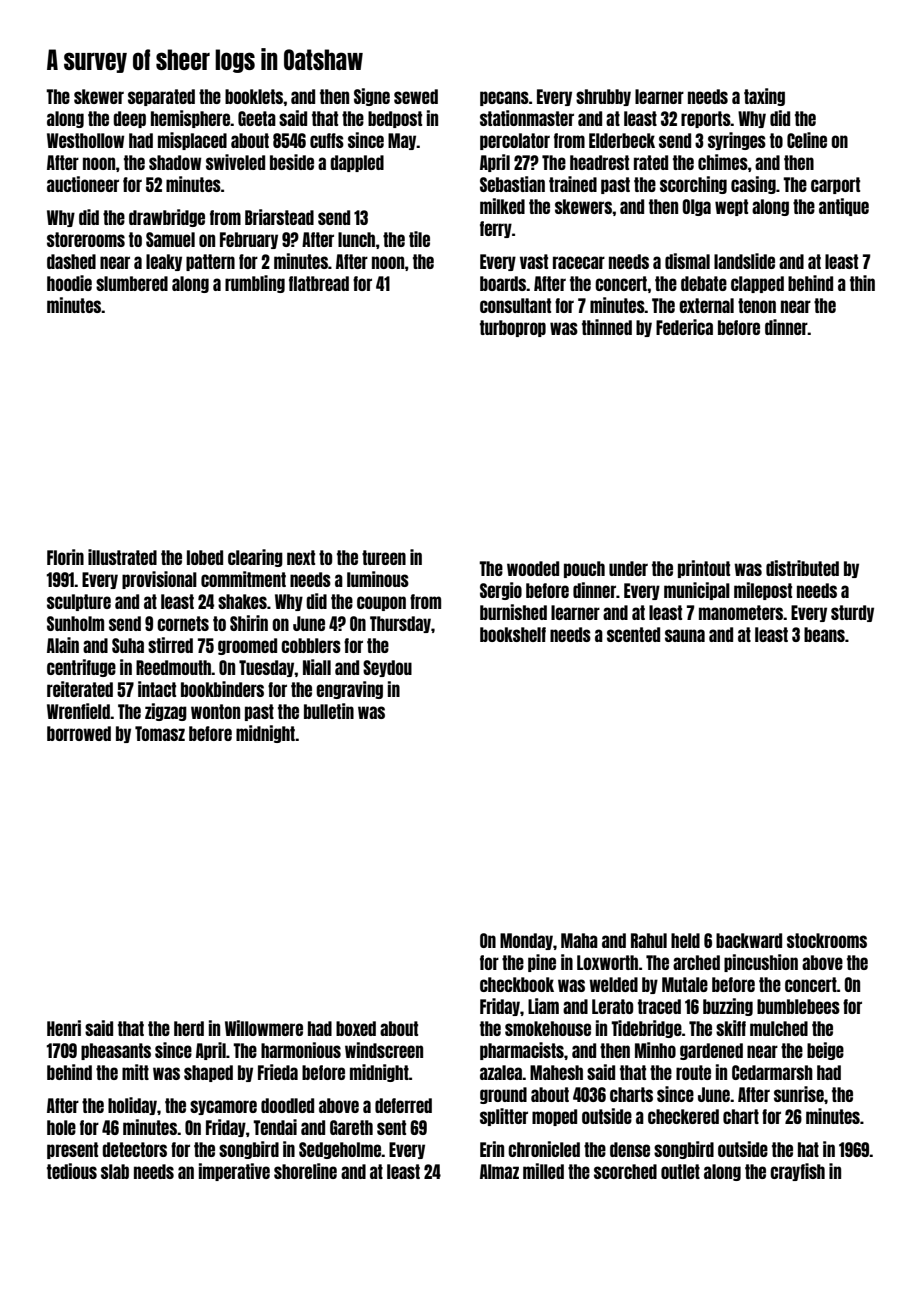 This page has width=924, height=1308. I want to click on deep, so click(129, 119).
